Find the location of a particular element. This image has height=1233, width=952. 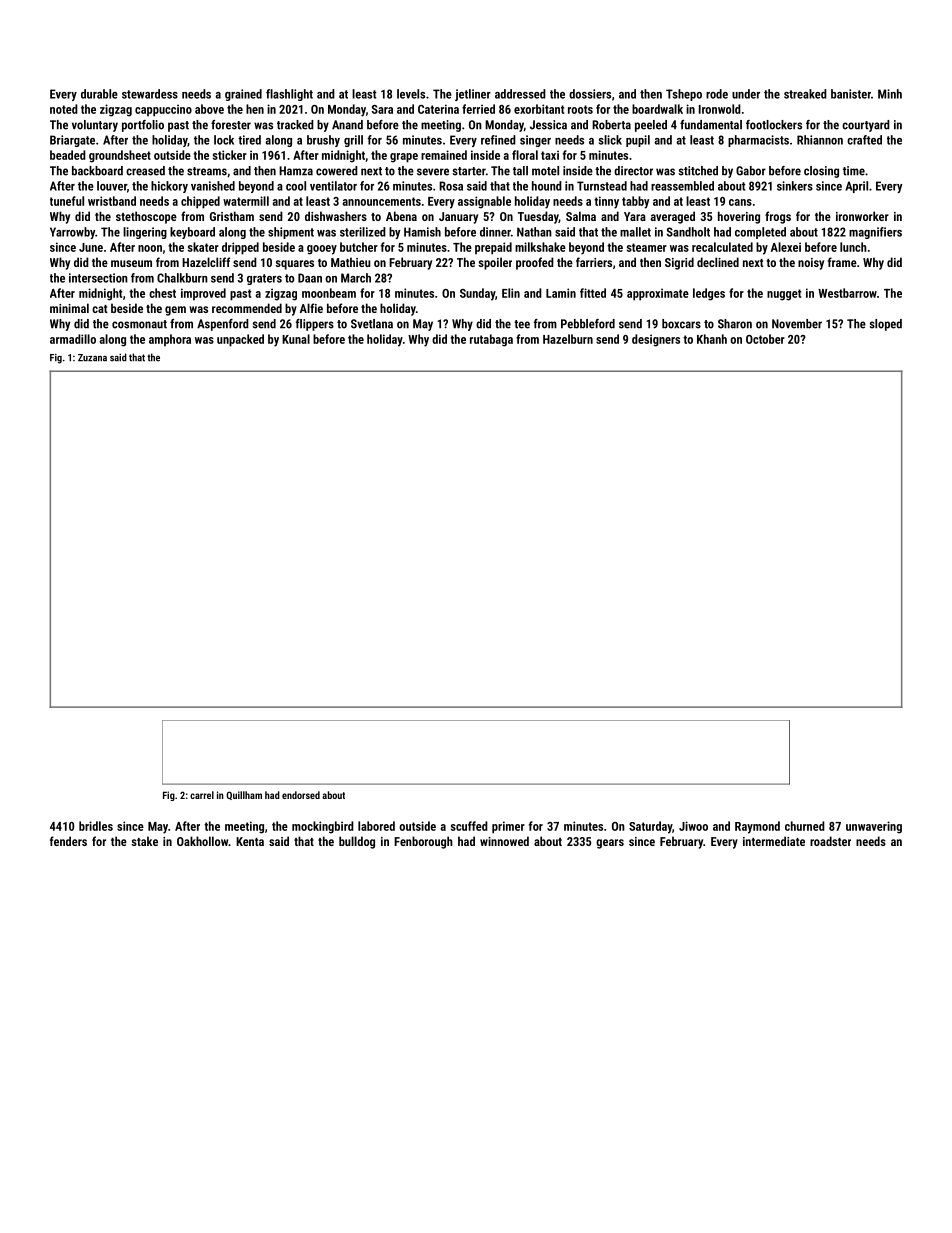

stewardess is located at coordinates (150, 94).
